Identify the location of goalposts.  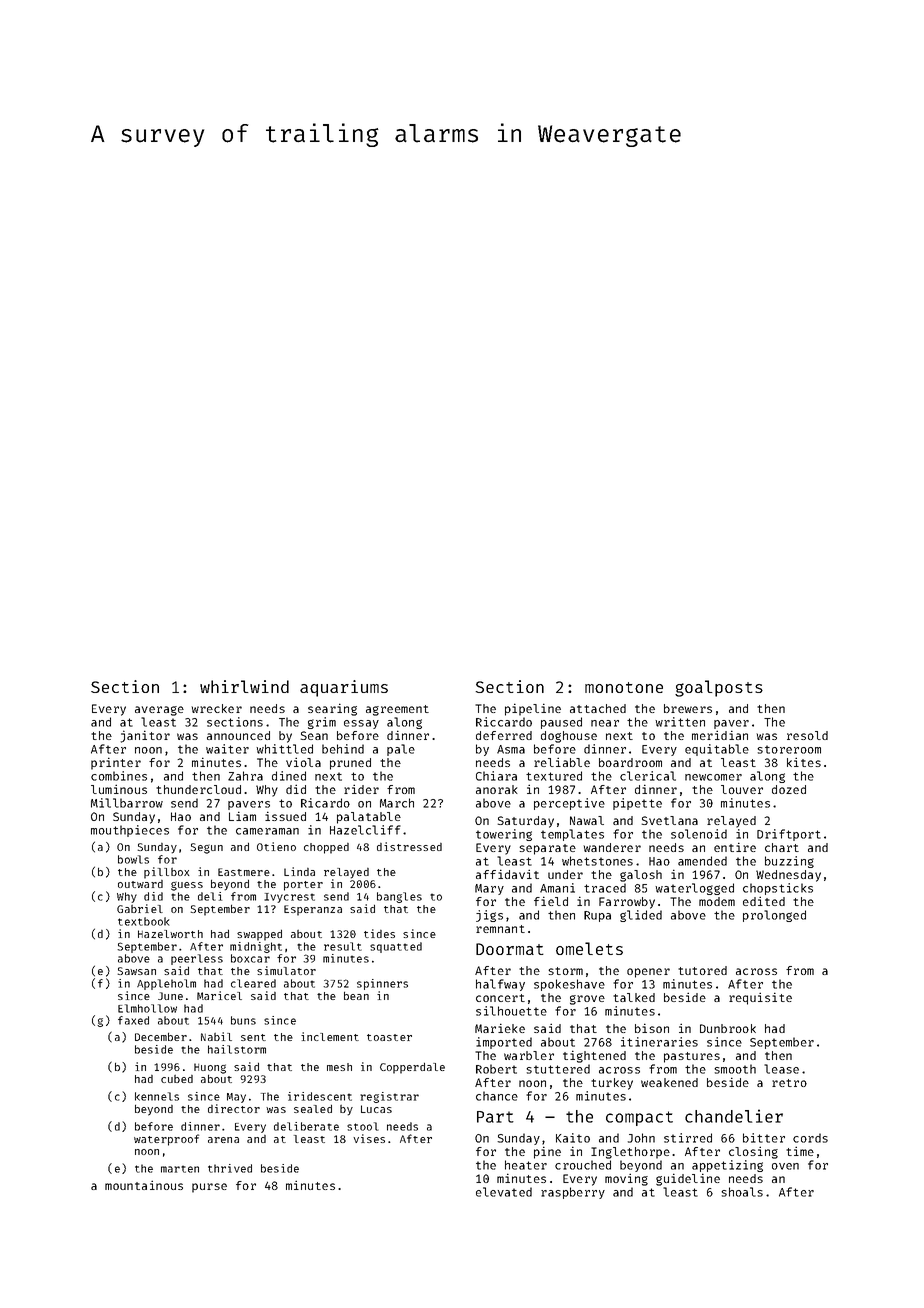
(719, 688).
